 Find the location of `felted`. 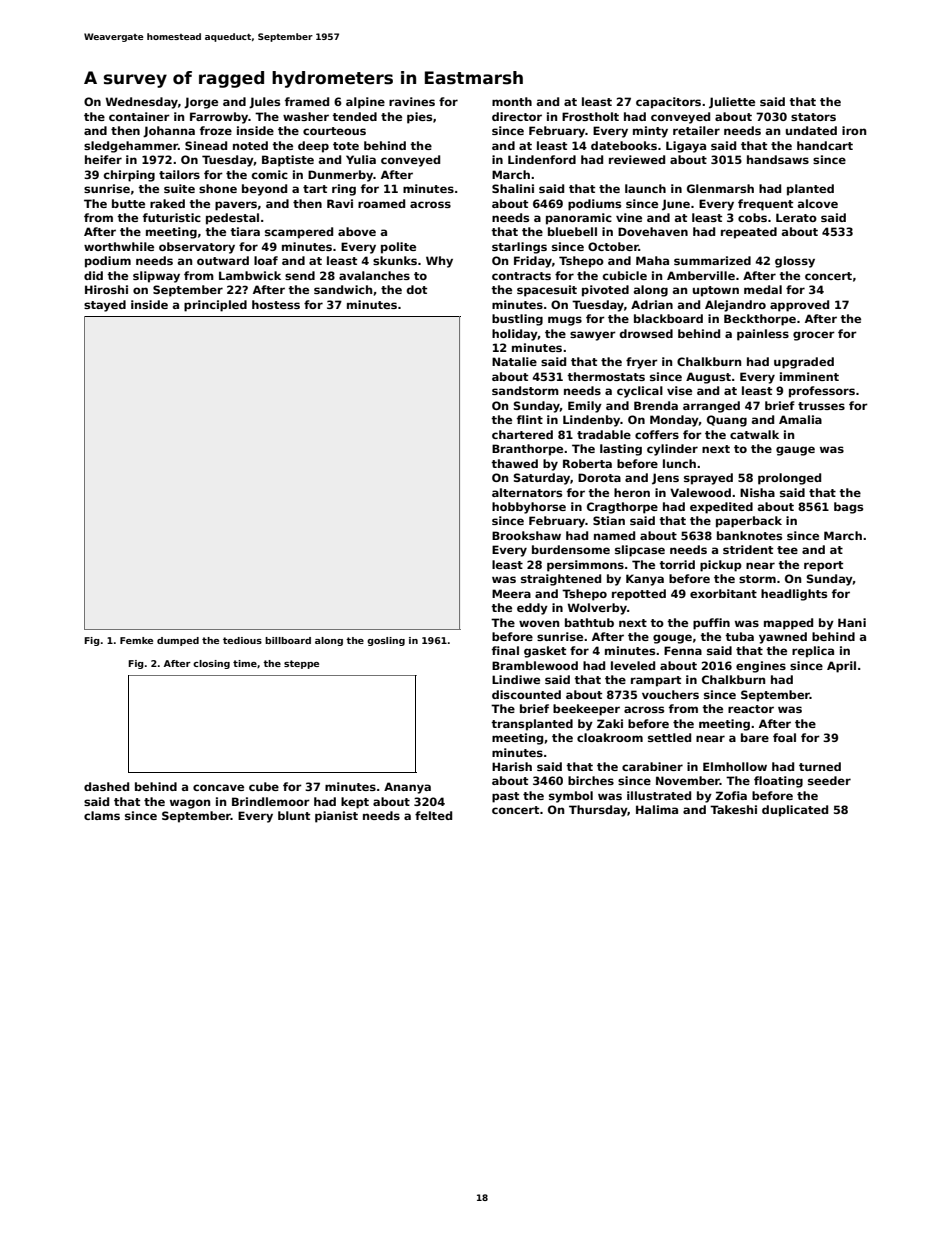

felted is located at coordinates (433, 815).
